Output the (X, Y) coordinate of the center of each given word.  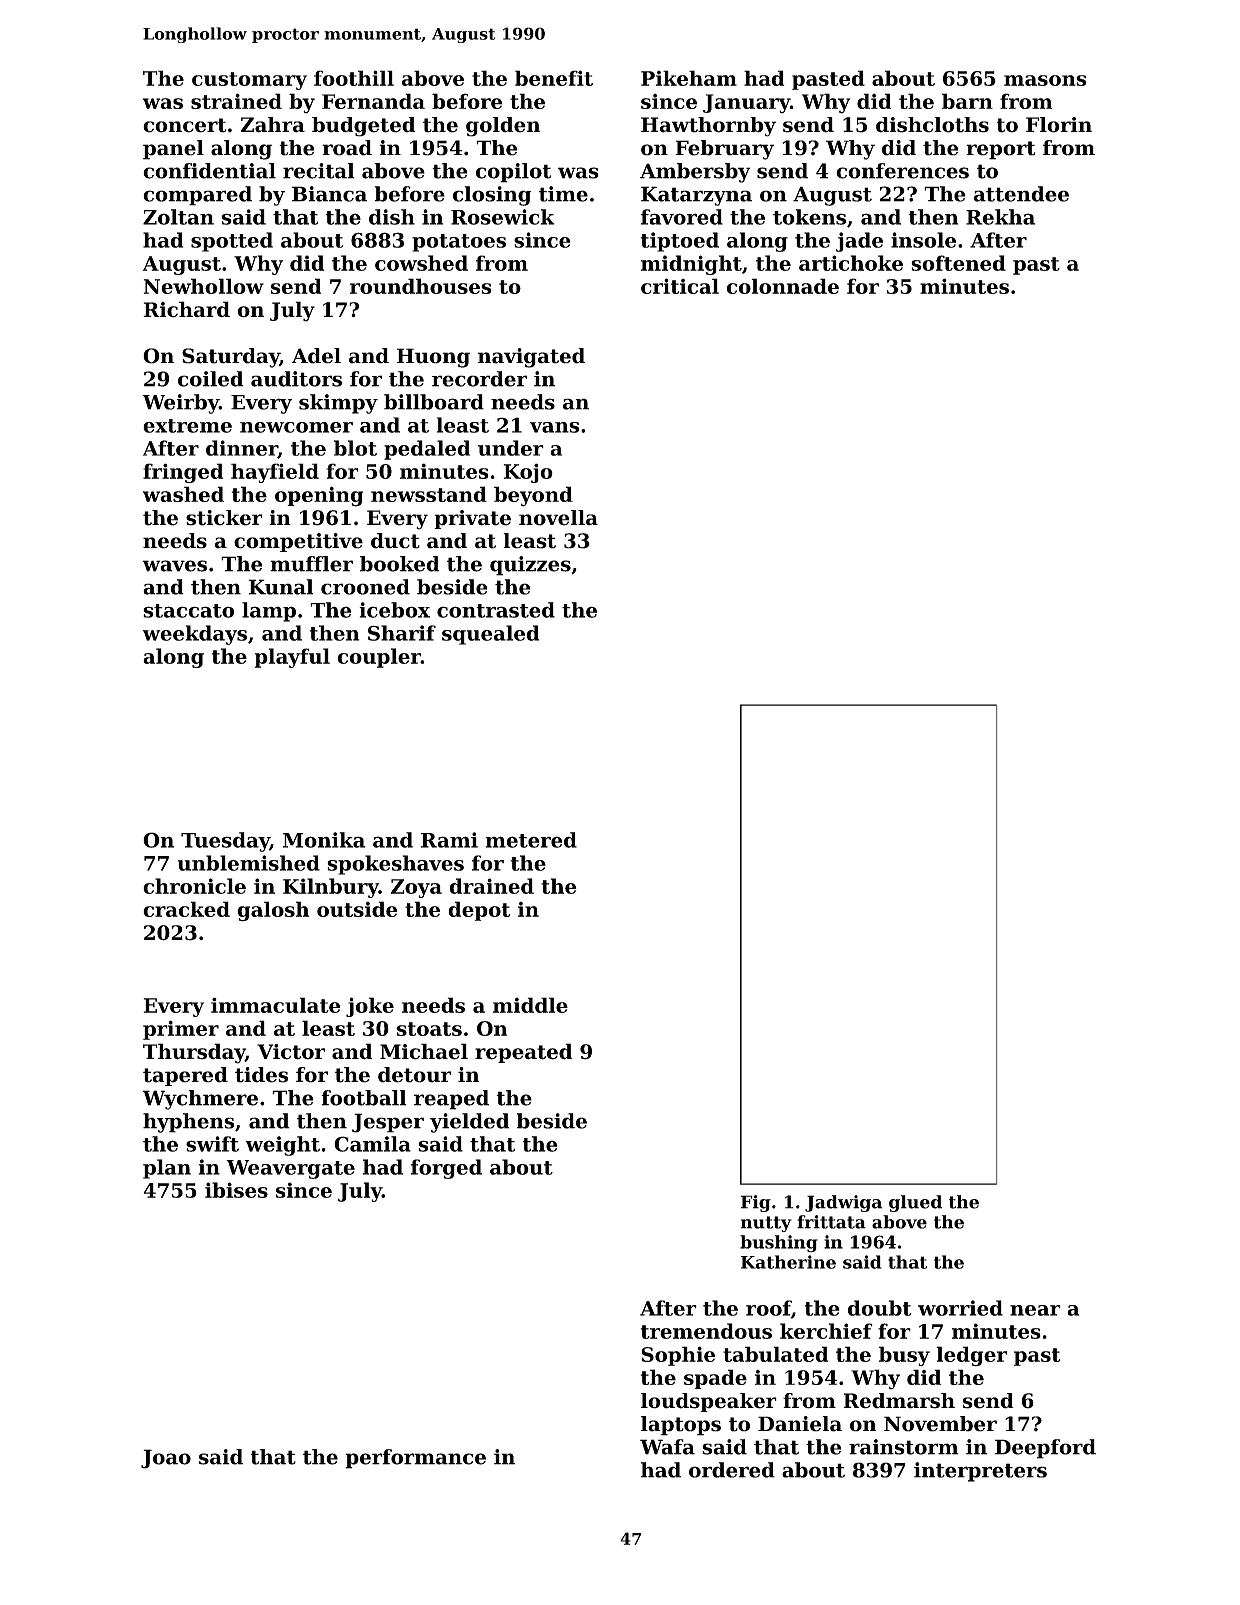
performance (415, 1459)
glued (915, 1203)
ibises (236, 1190)
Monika (324, 840)
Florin (1059, 125)
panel (173, 150)
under (511, 448)
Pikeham (689, 78)
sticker (224, 518)
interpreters (980, 1472)
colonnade (783, 286)
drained (491, 886)
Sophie (678, 1356)
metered (531, 840)
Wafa (667, 1447)
